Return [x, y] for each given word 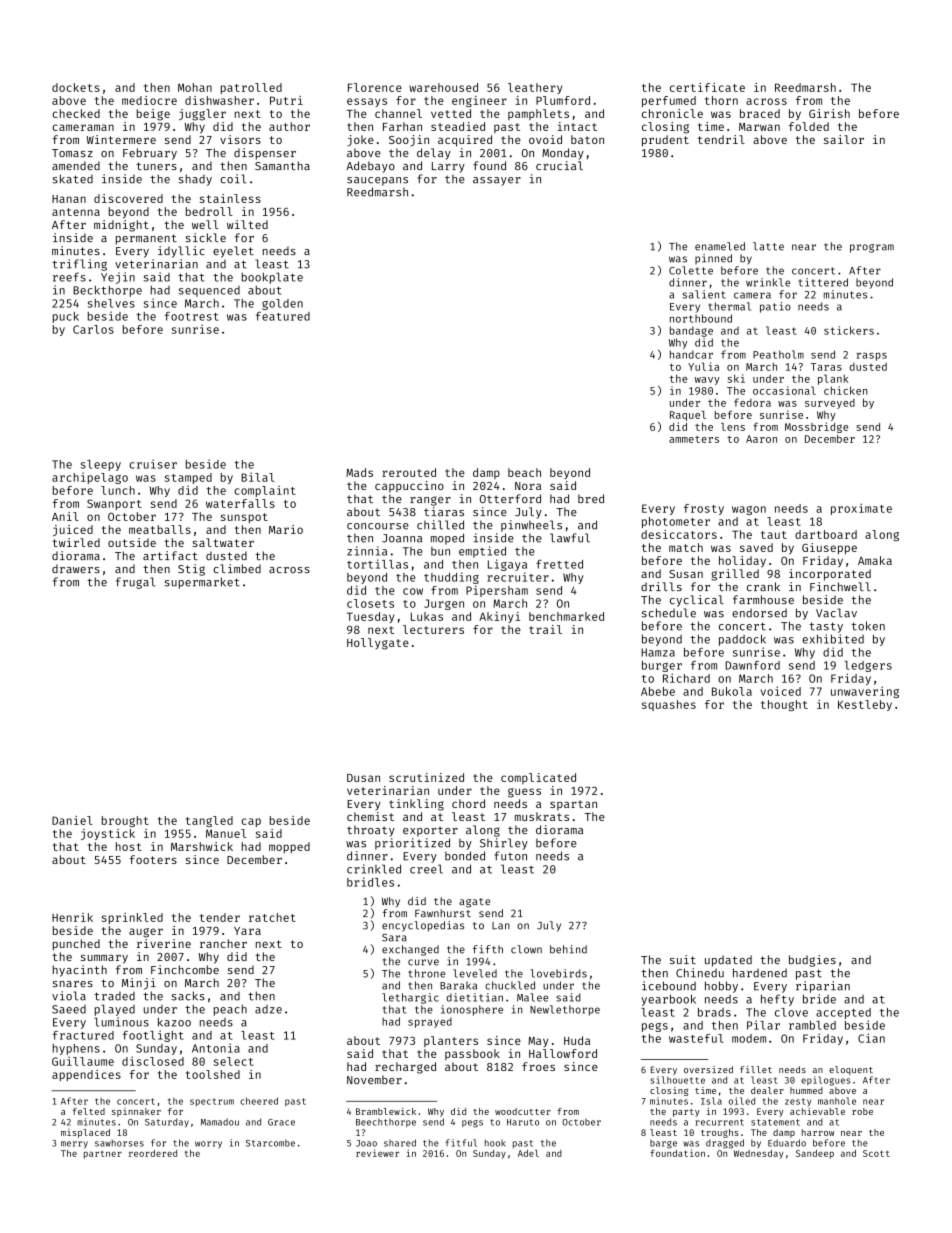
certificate [707, 87]
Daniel [72, 820]
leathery [535, 88]
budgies [812, 961]
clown [526, 949]
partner [103, 1155]
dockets [76, 87]
